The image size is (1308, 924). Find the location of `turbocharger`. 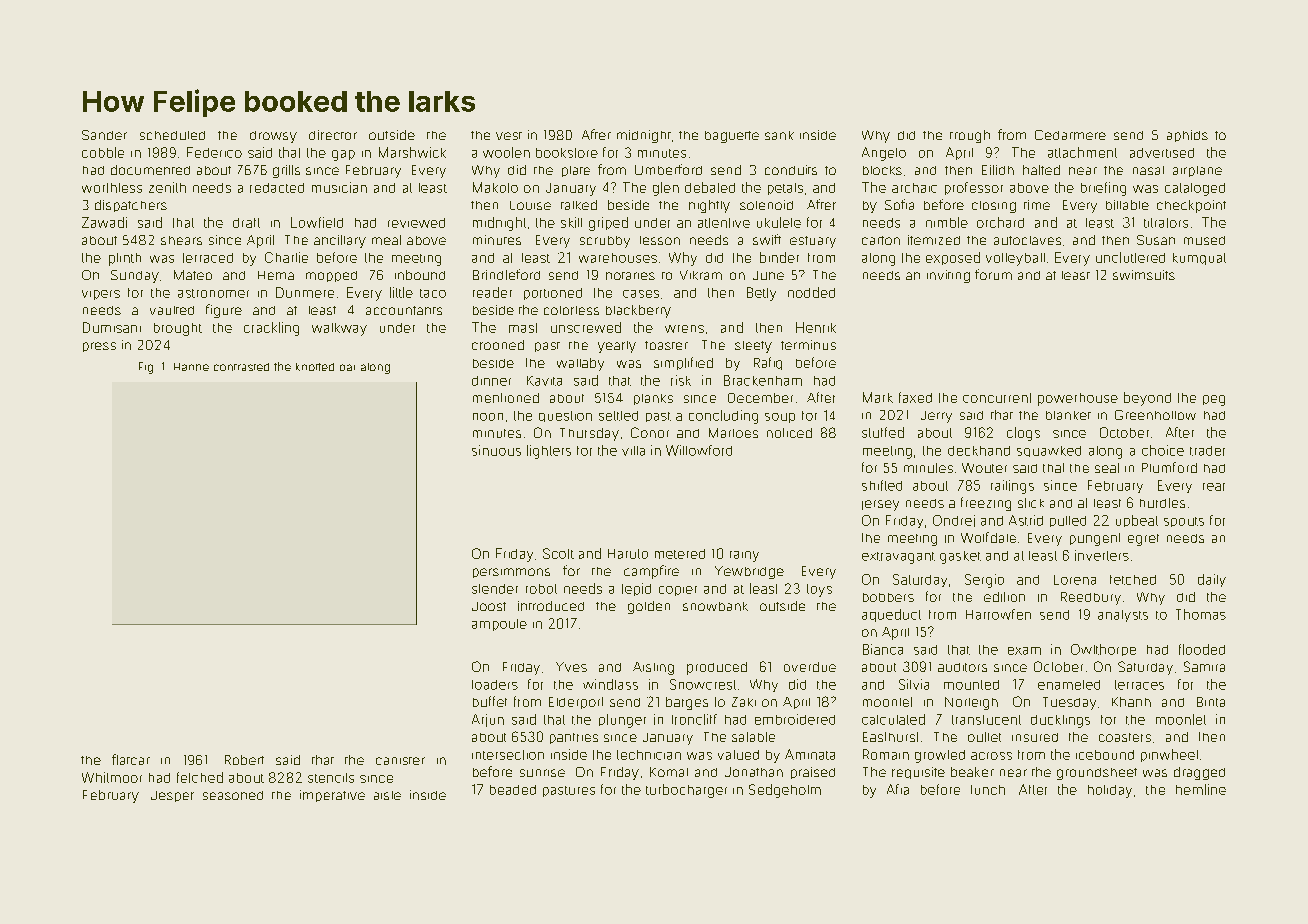

turbocharger is located at coordinates (686, 791).
